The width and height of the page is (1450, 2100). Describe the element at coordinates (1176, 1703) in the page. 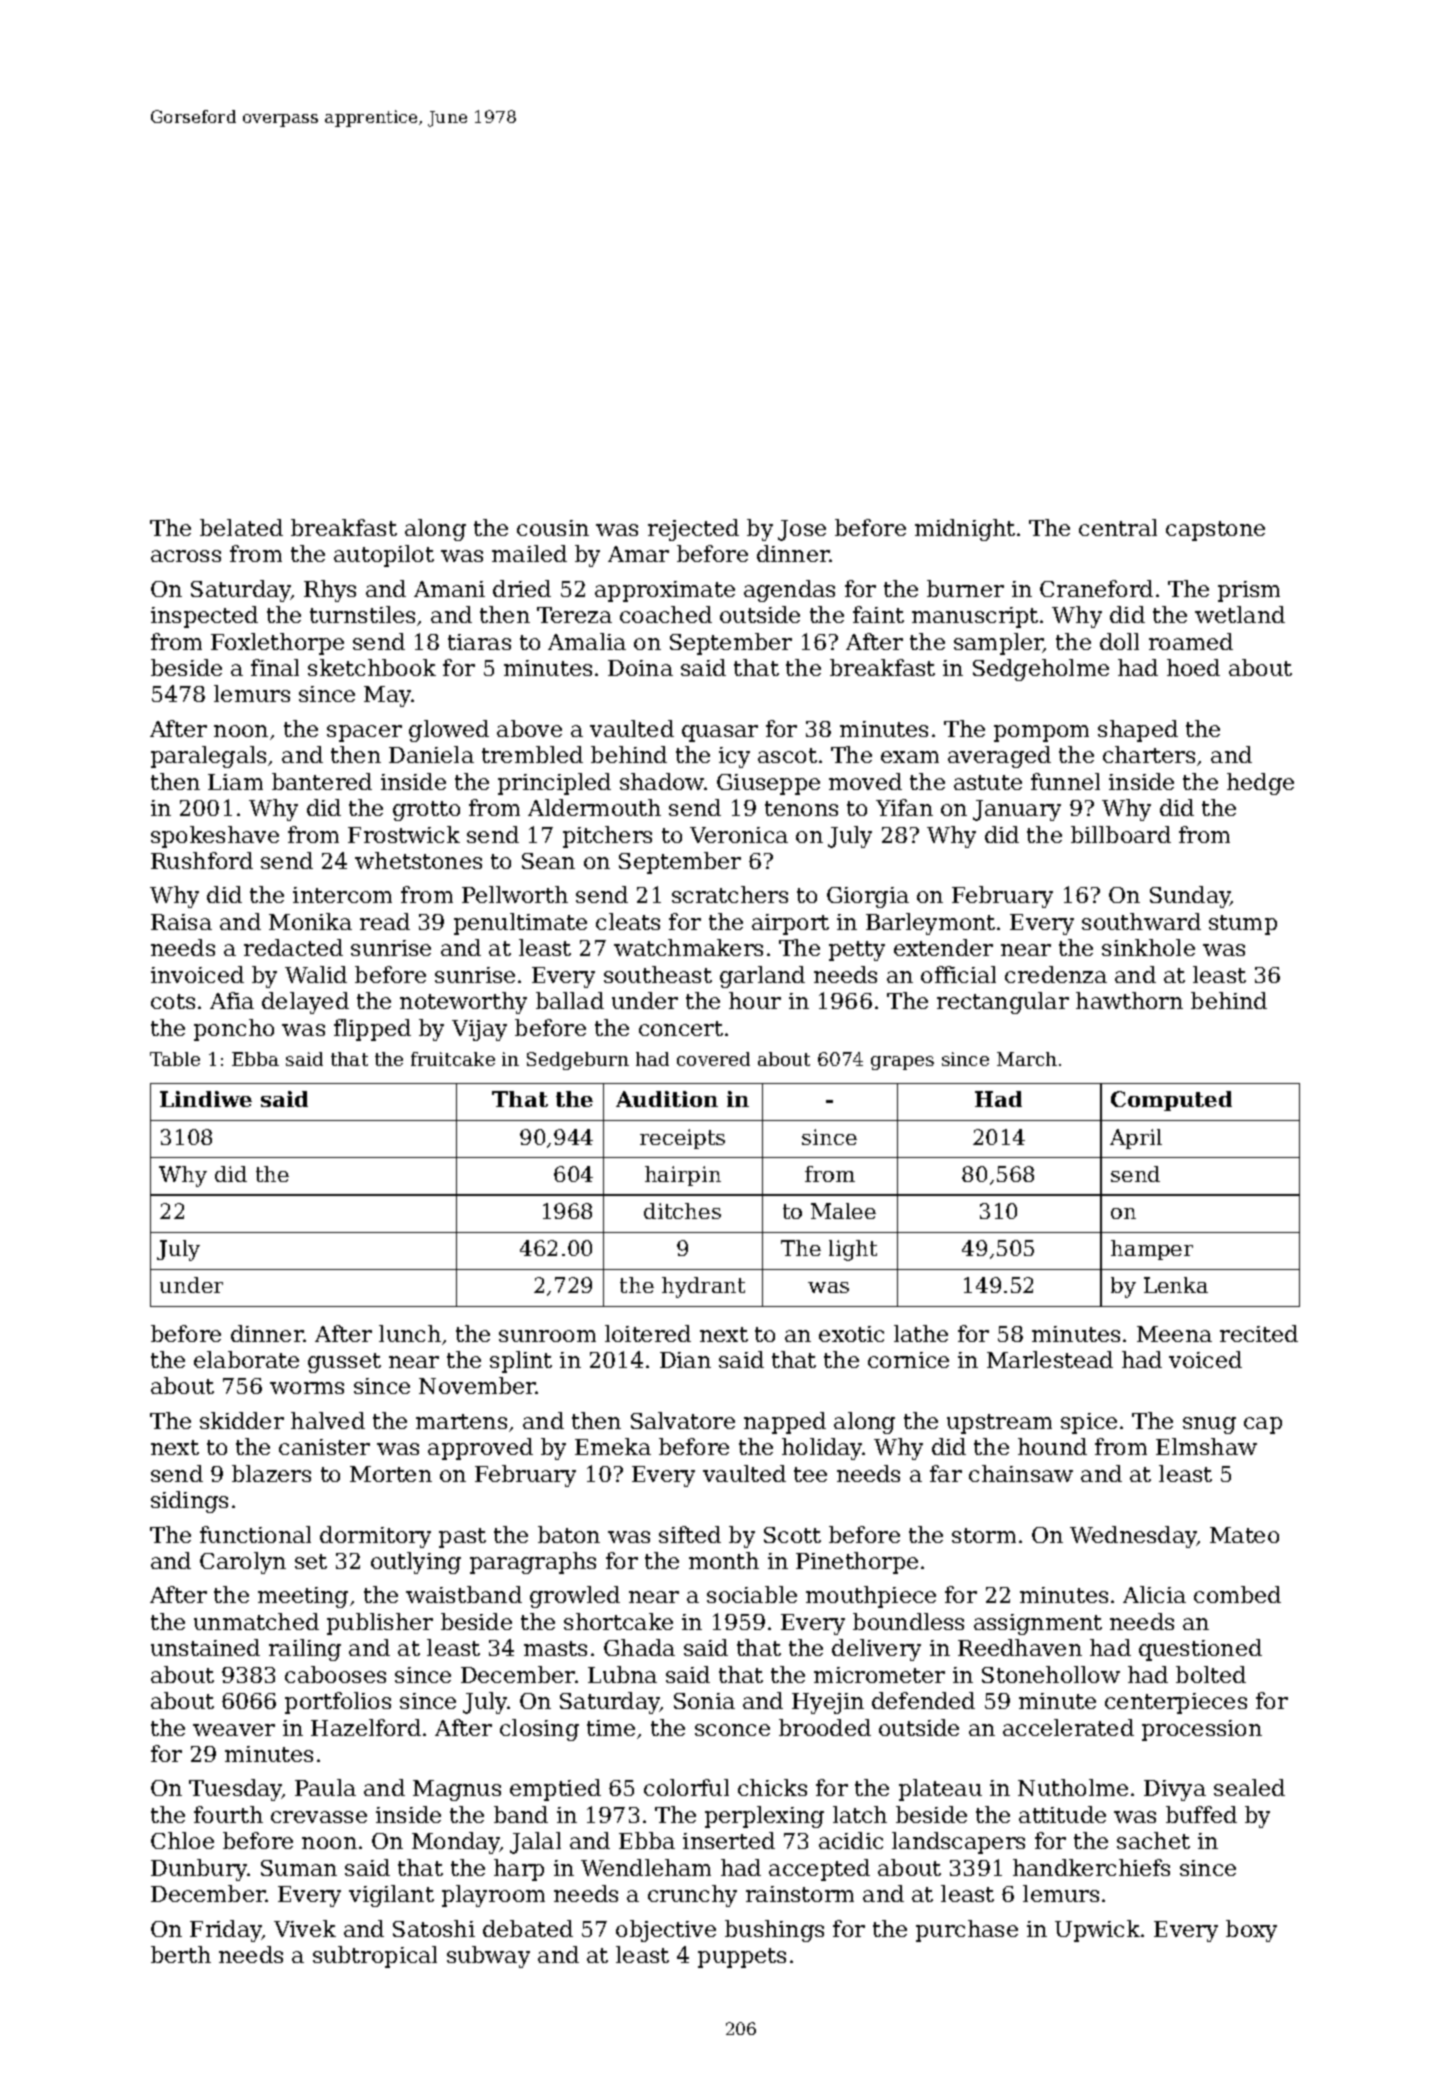

I see `centerpieces` at that location.
